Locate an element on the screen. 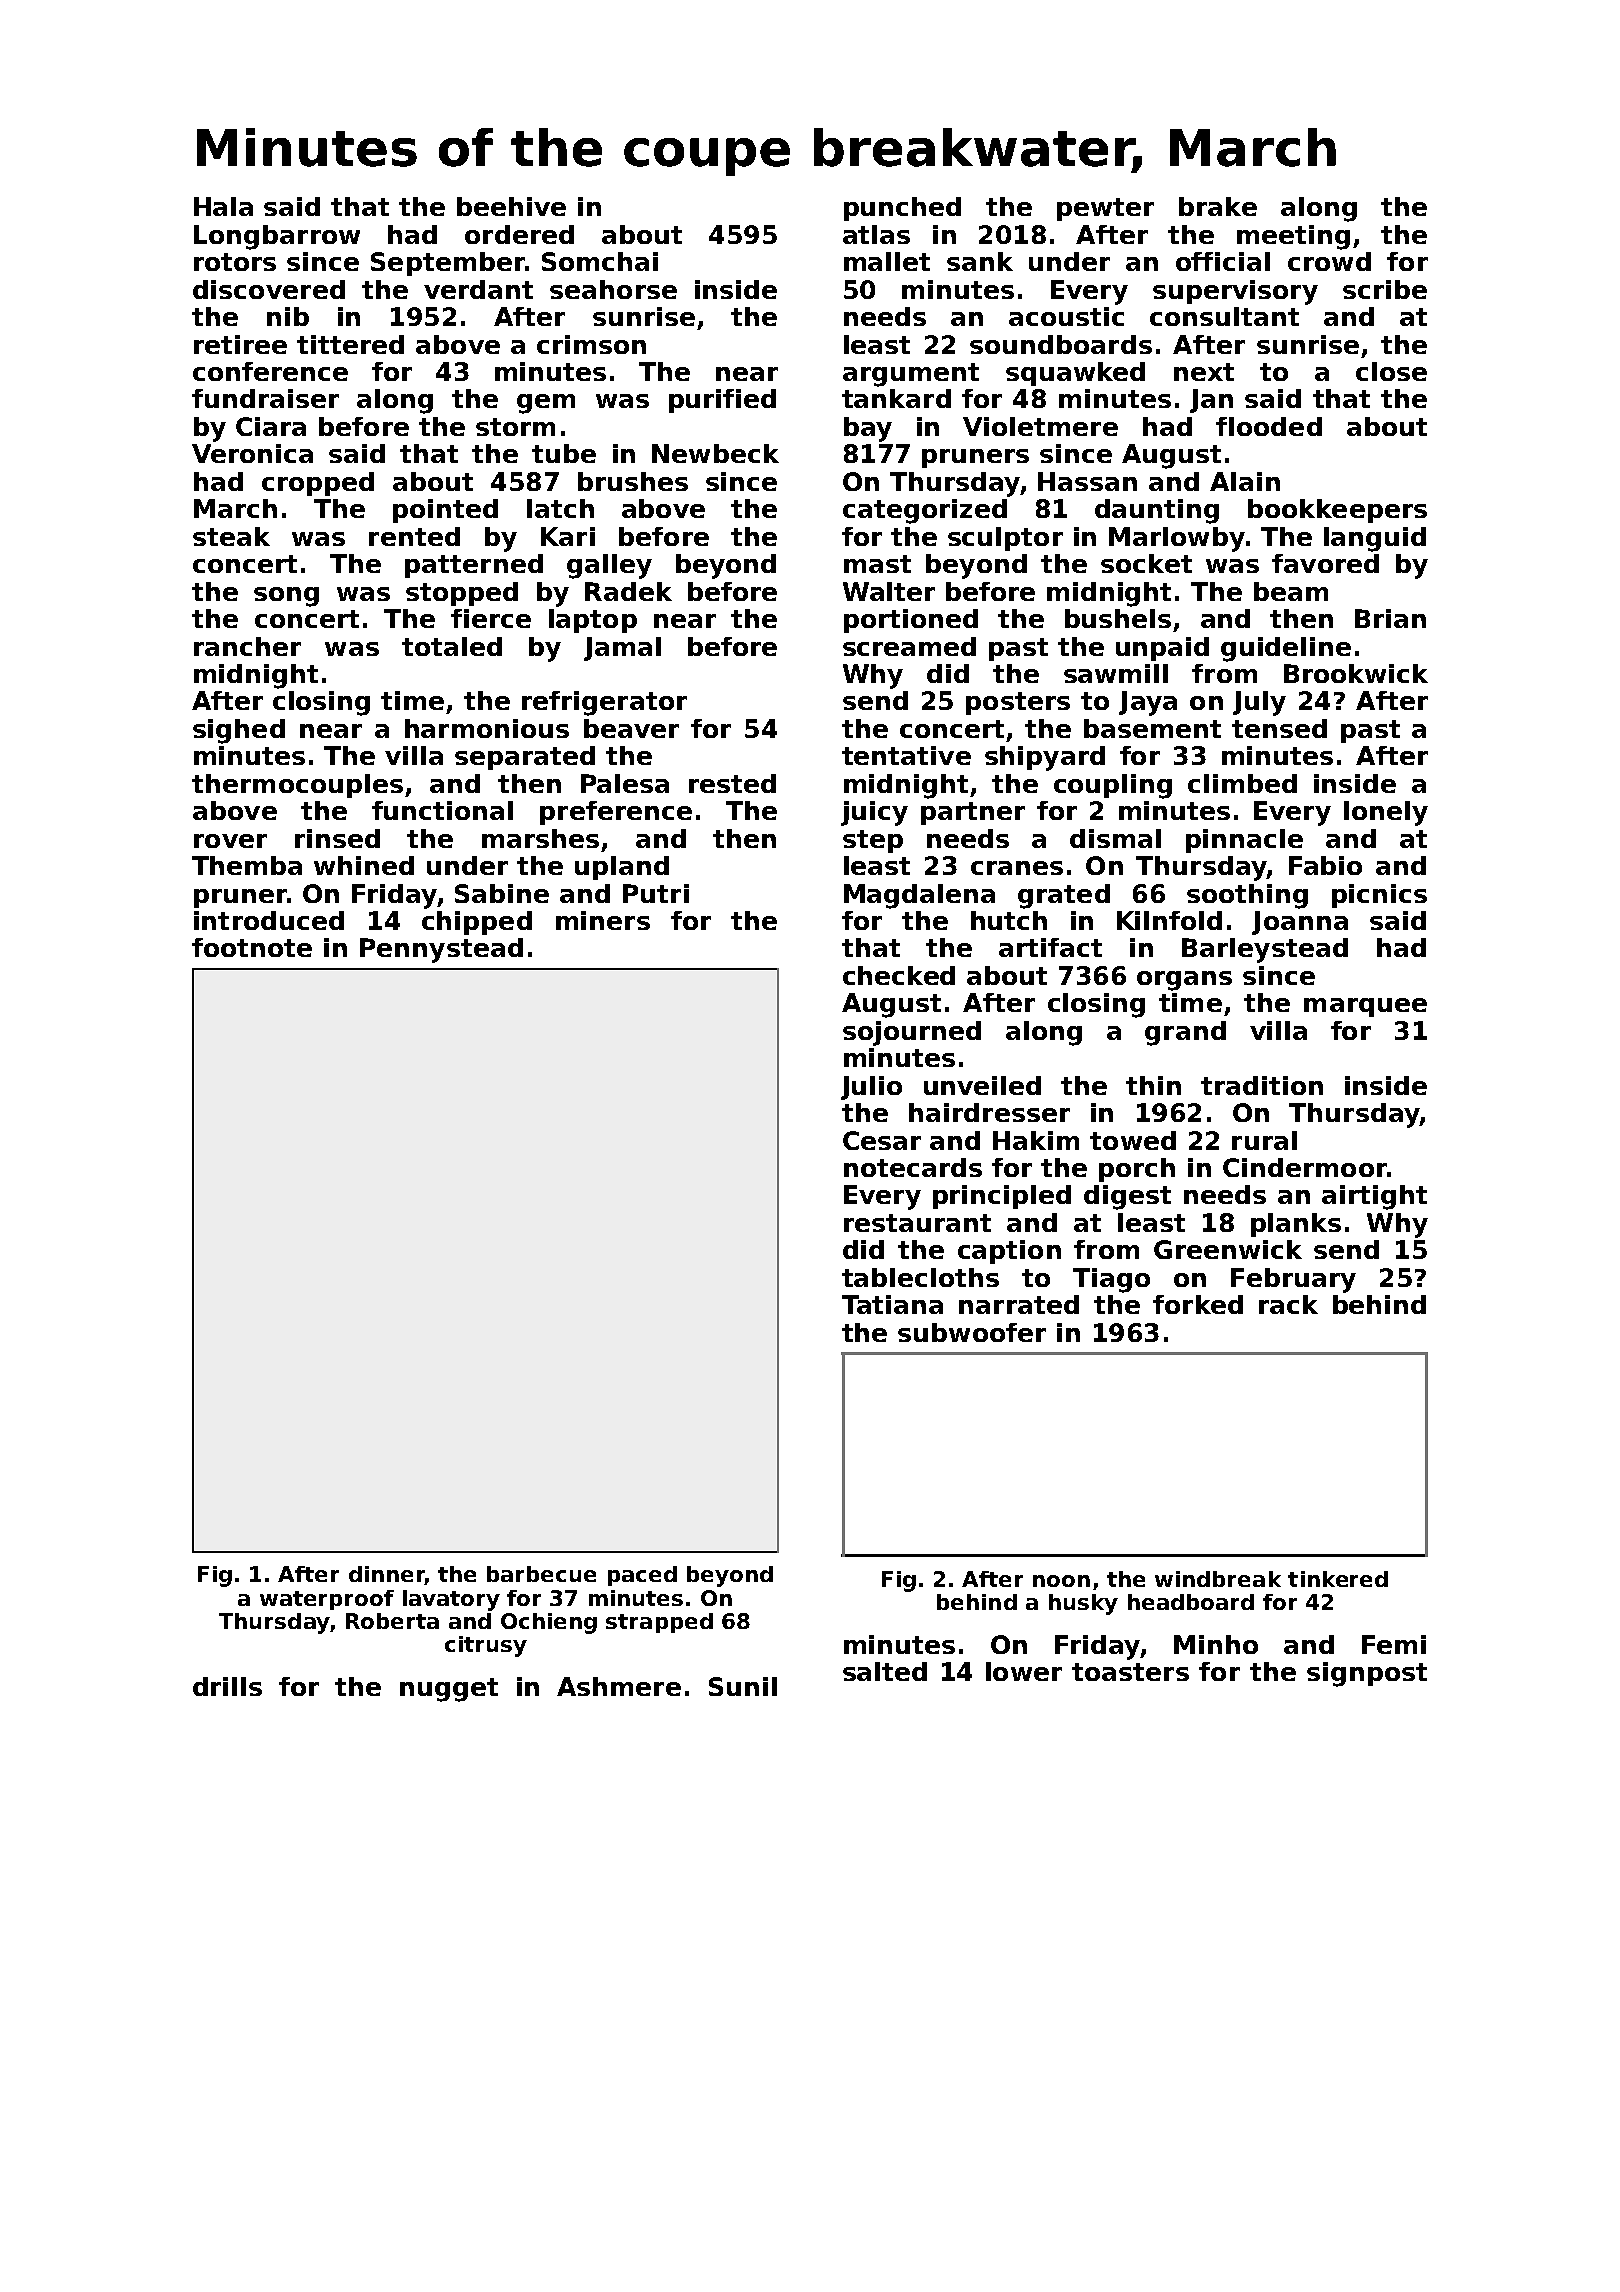  argument is located at coordinates (911, 375).
